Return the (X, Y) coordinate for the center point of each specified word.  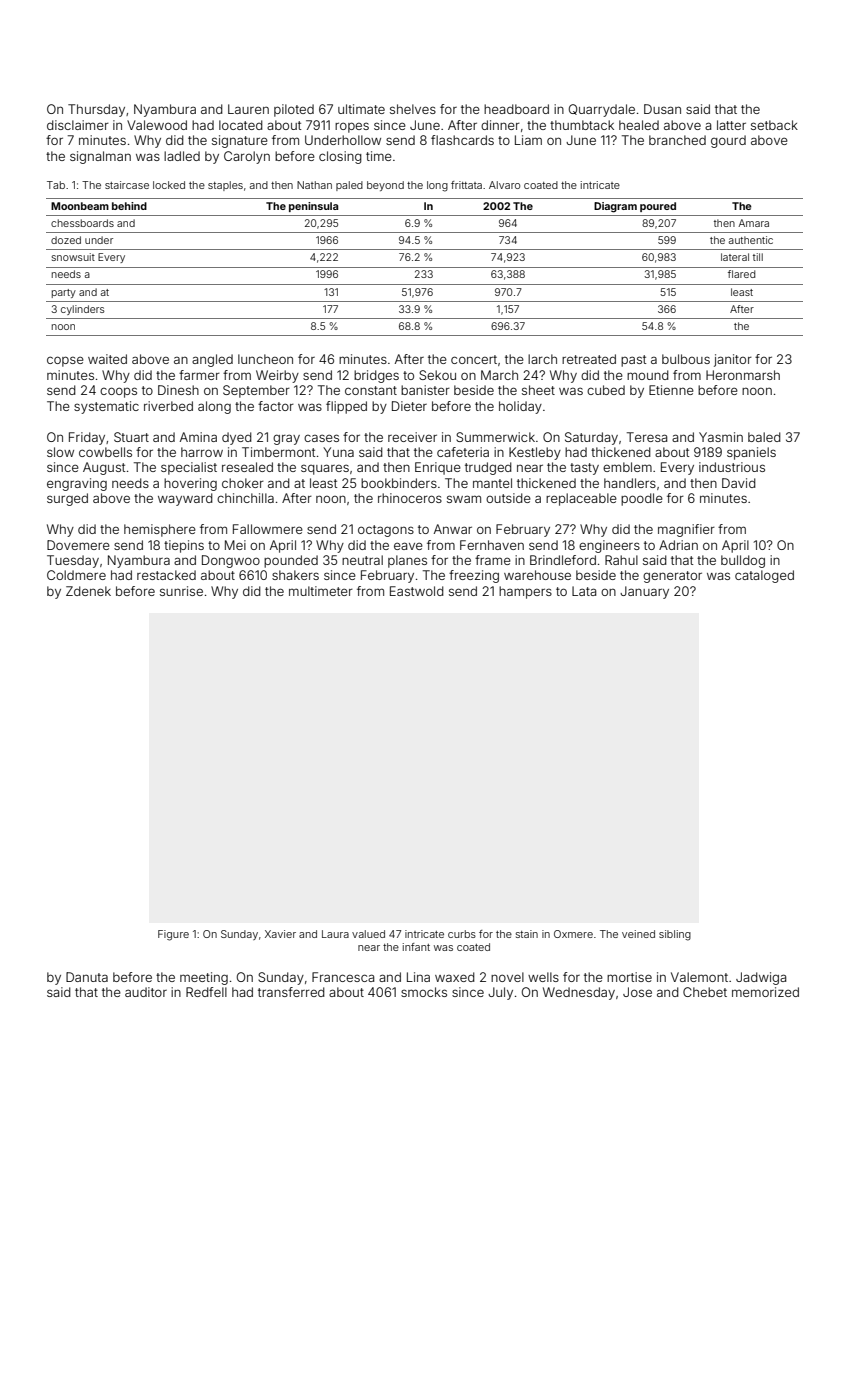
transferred (291, 992)
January (644, 592)
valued (368, 934)
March (499, 375)
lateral (735, 257)
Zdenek (88, 591)
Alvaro (504, 185)
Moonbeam (80, 206)
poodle (642, 499)
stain (527, 934)
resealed (247, 467)
